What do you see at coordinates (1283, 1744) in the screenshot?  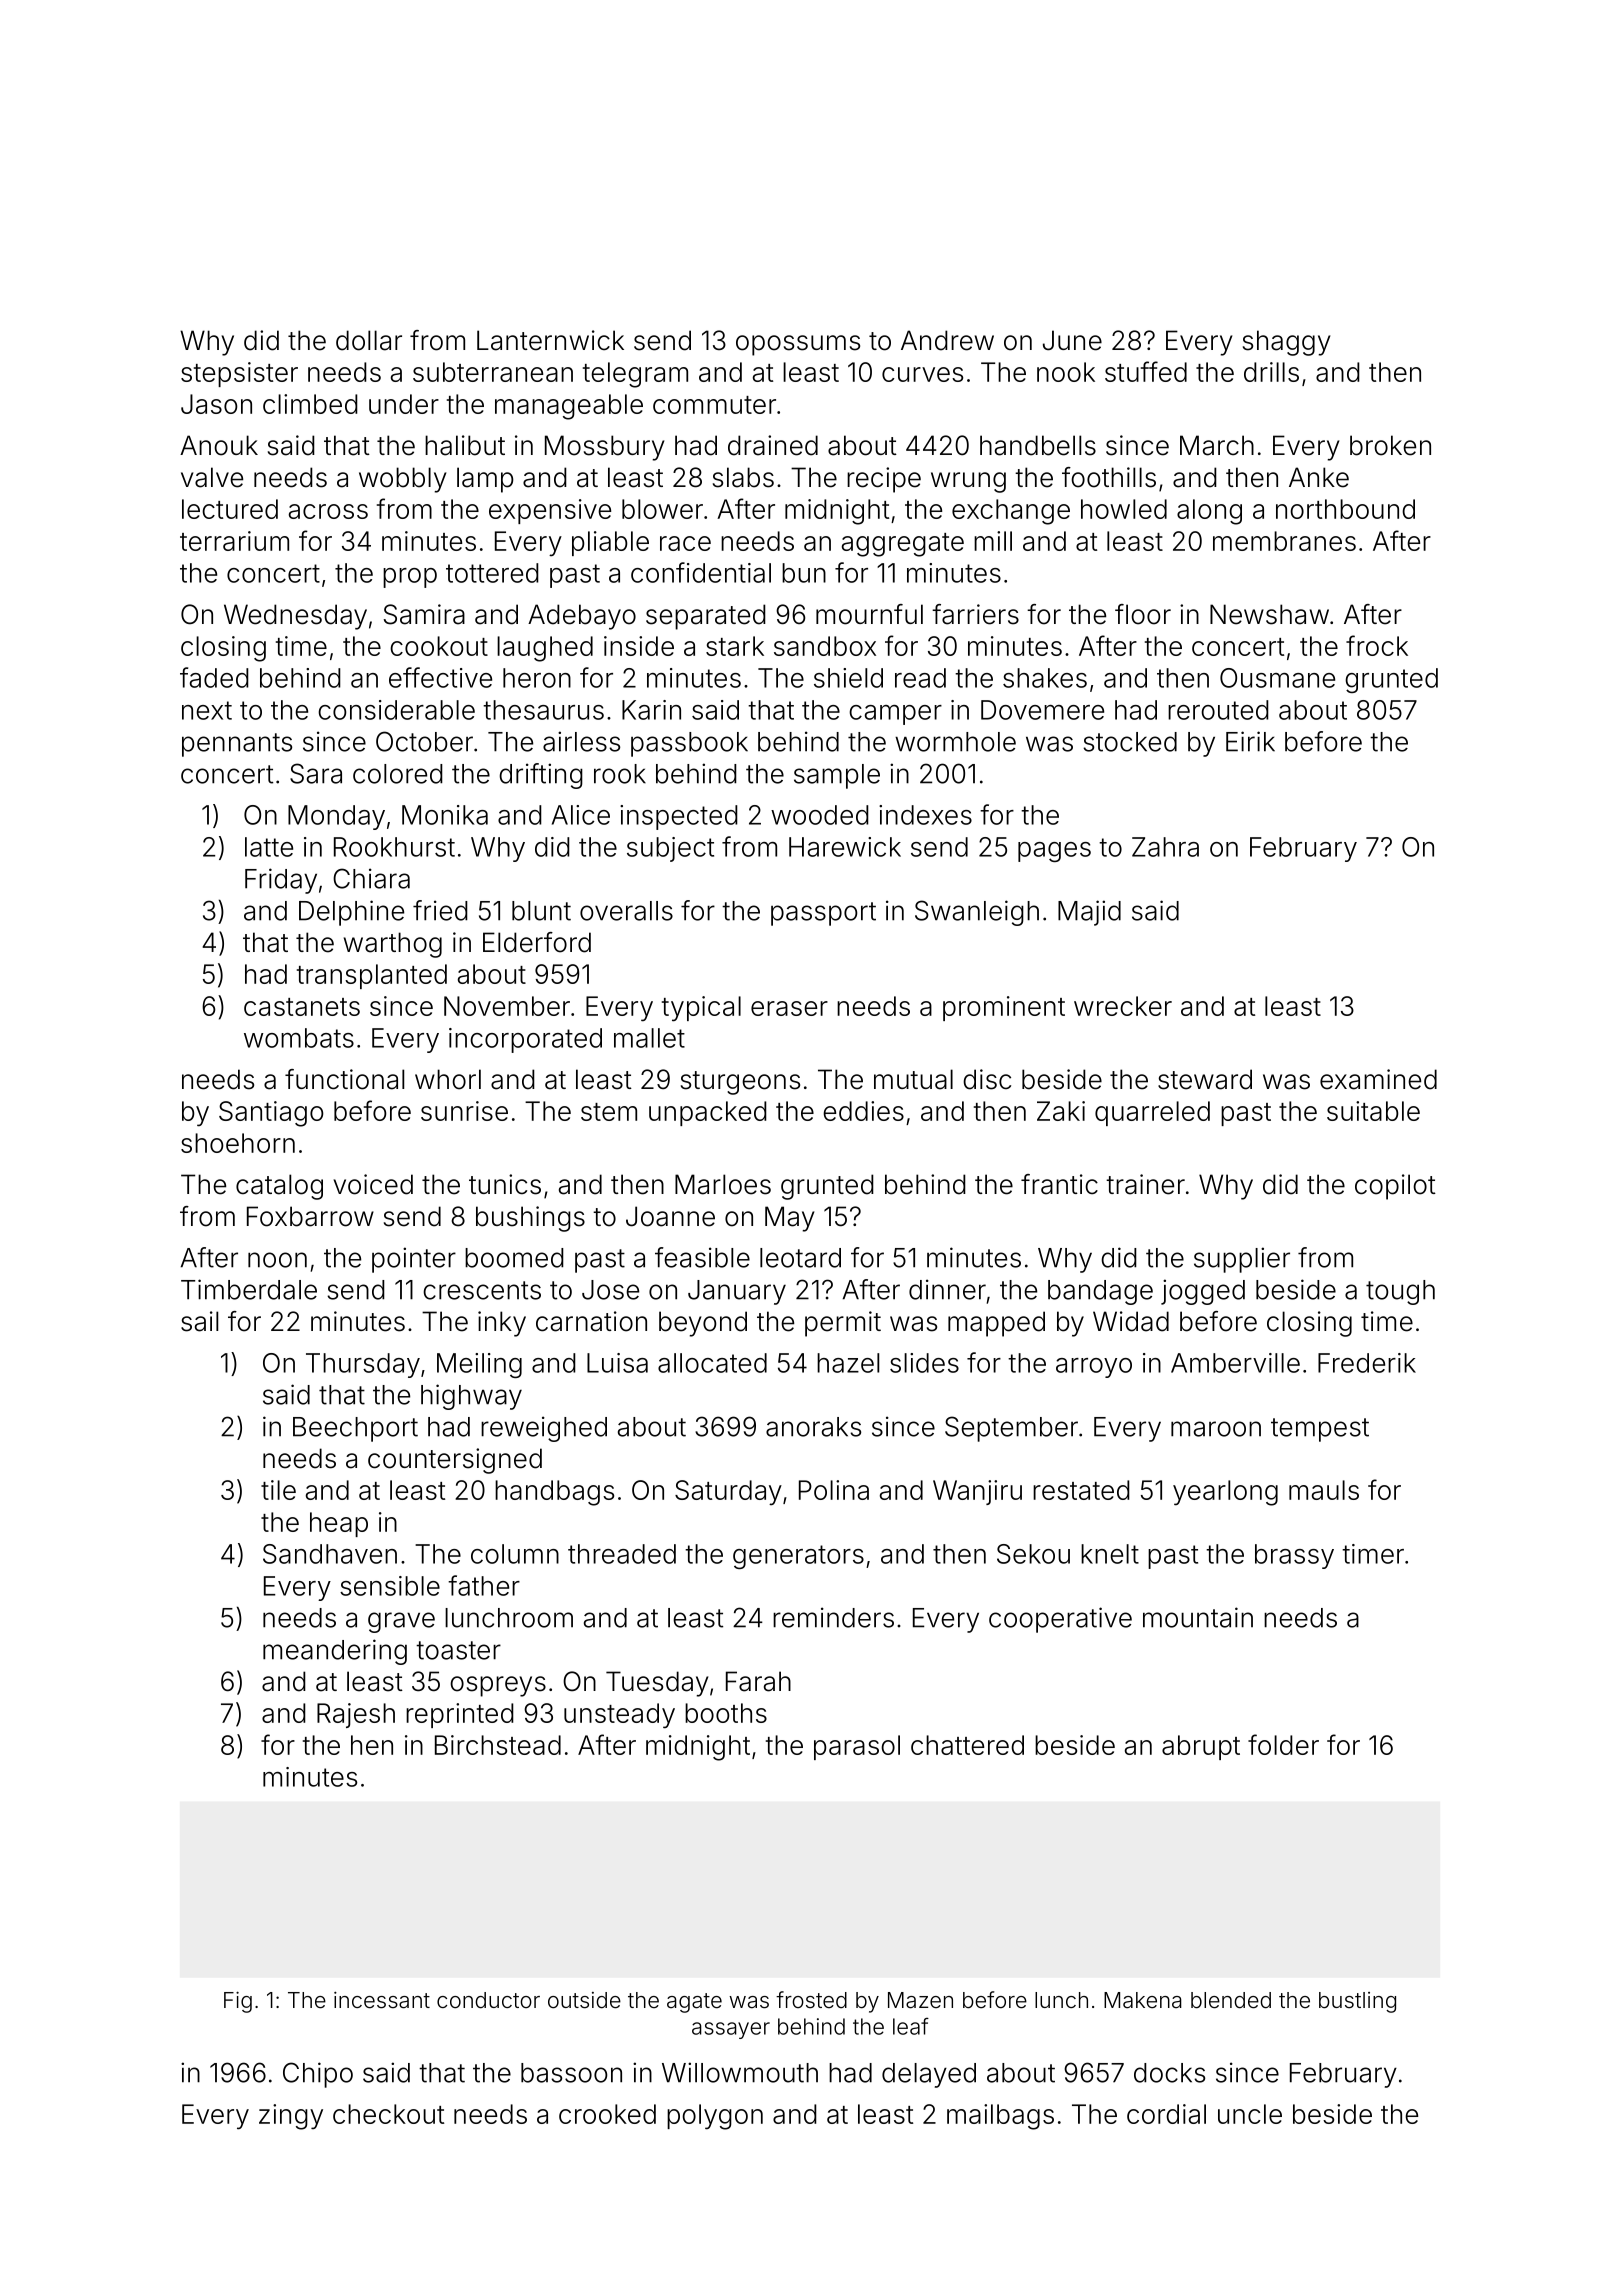 I see `folder` at bounding box center [1283, 1744].
